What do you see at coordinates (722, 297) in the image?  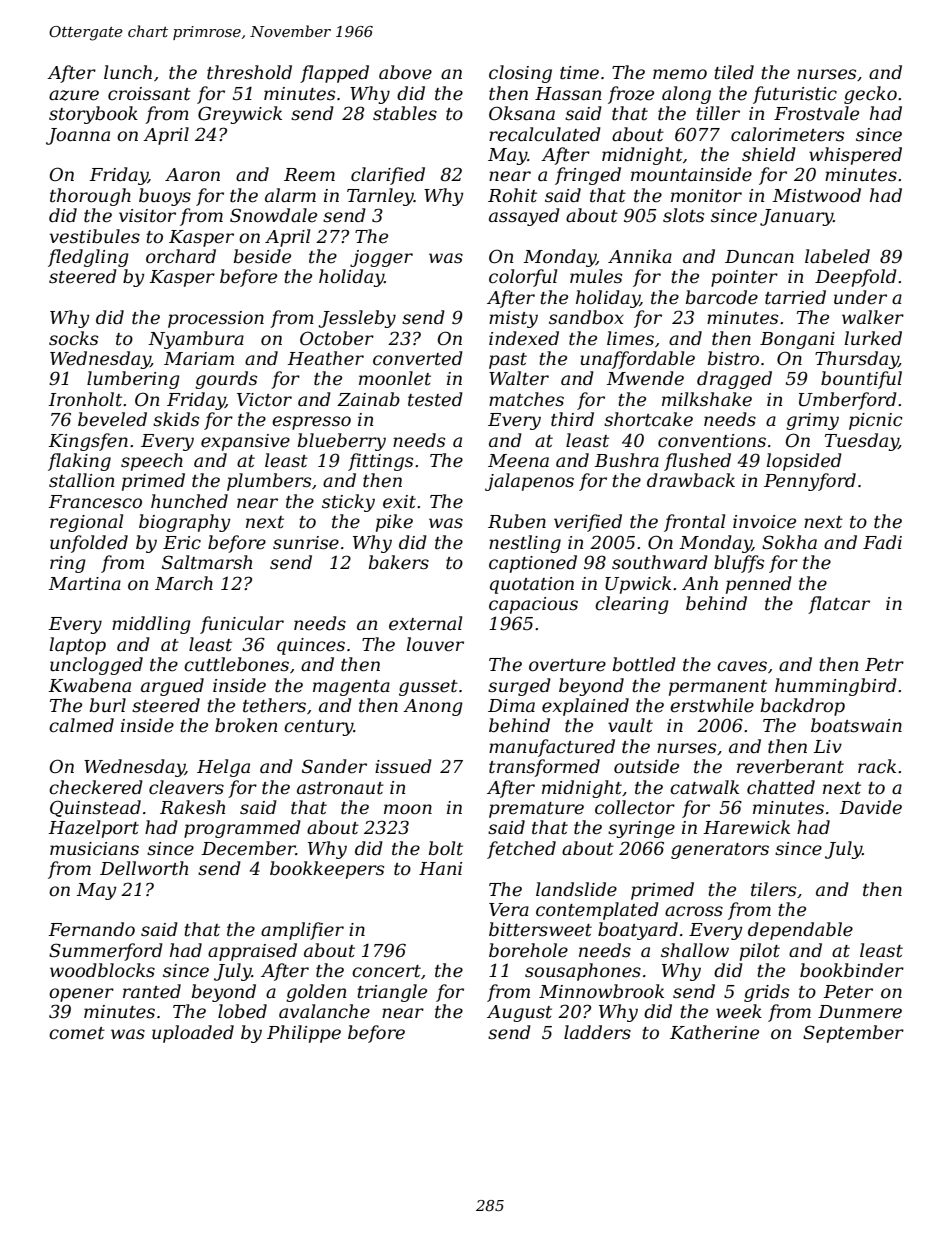 I see `barcode` at bounding box center [722, 297].
